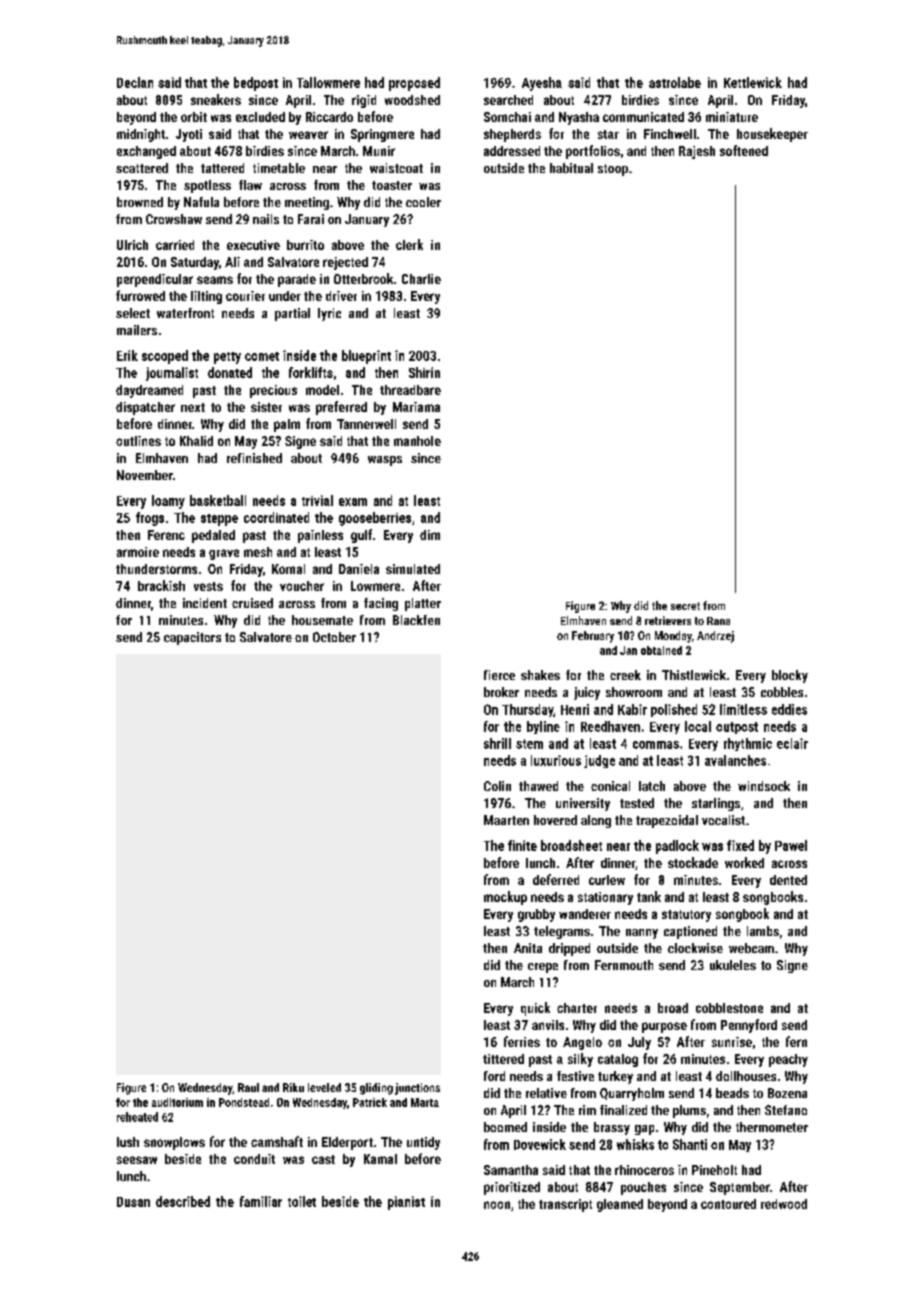 The image size is (924, 1308). Describe the element at coordinates (253, 245) in the screenshot. I see `executive` at that location.
